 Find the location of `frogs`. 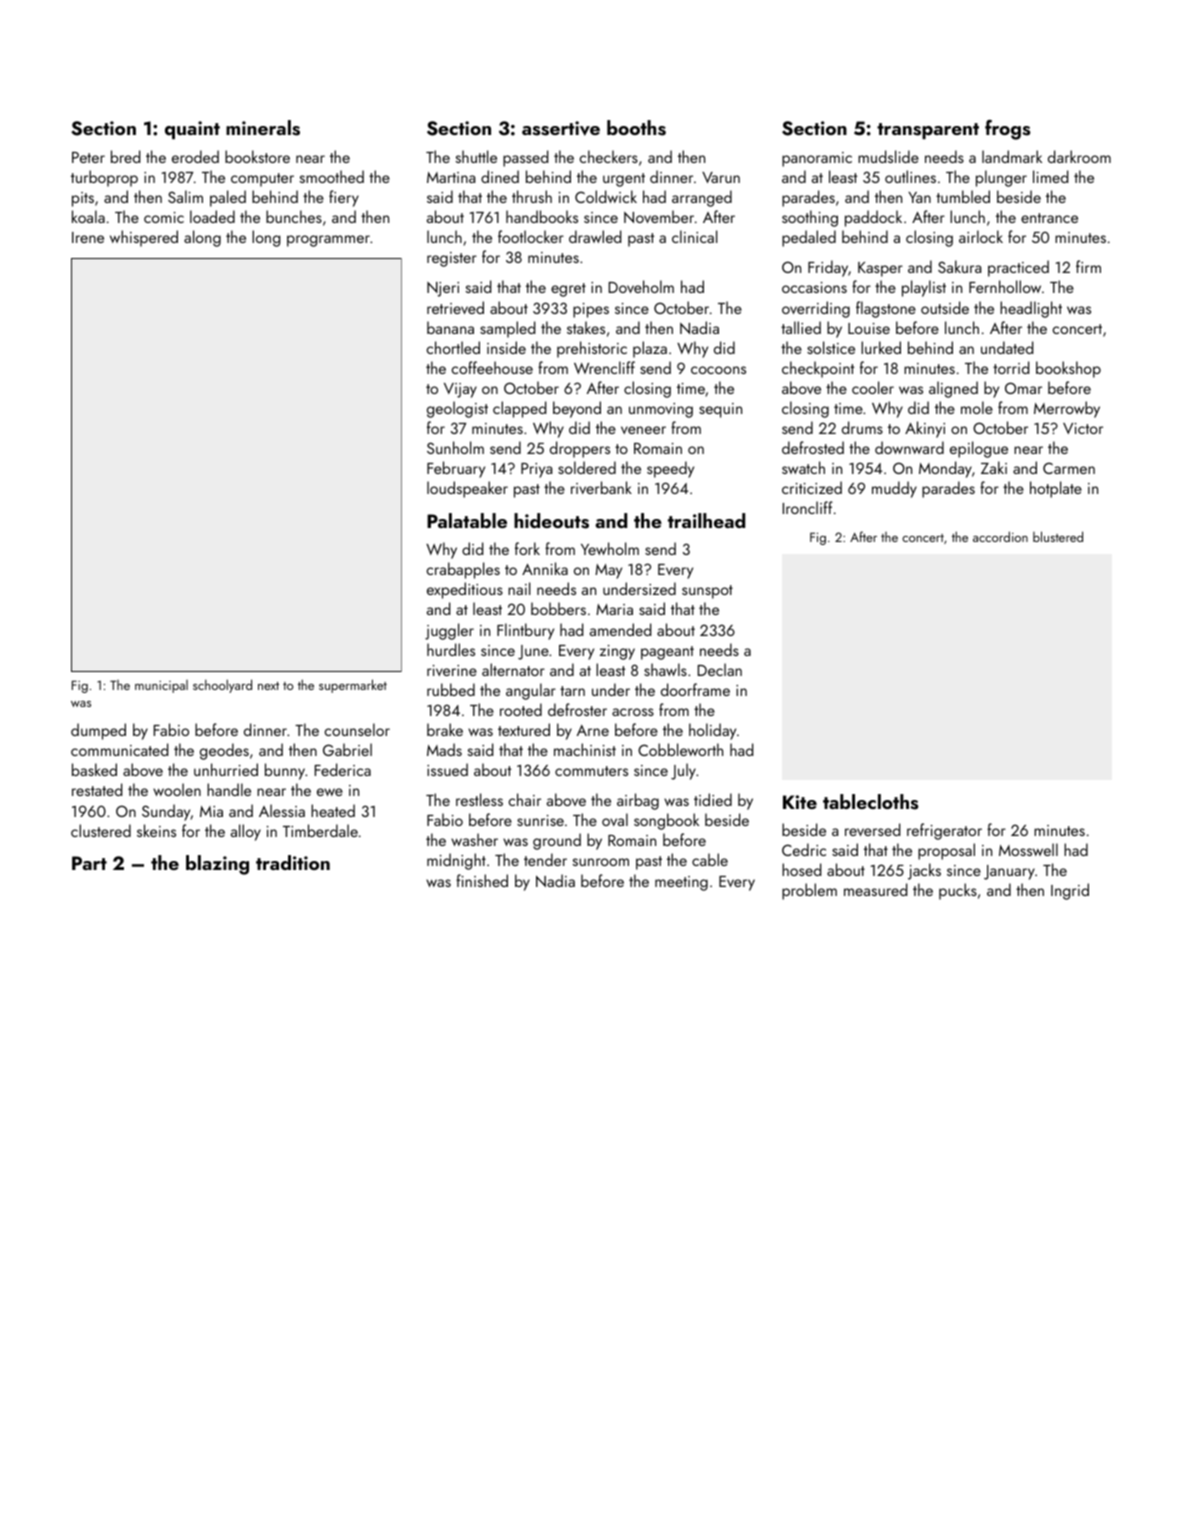

frogs is located at coordinates (1007, 130).
